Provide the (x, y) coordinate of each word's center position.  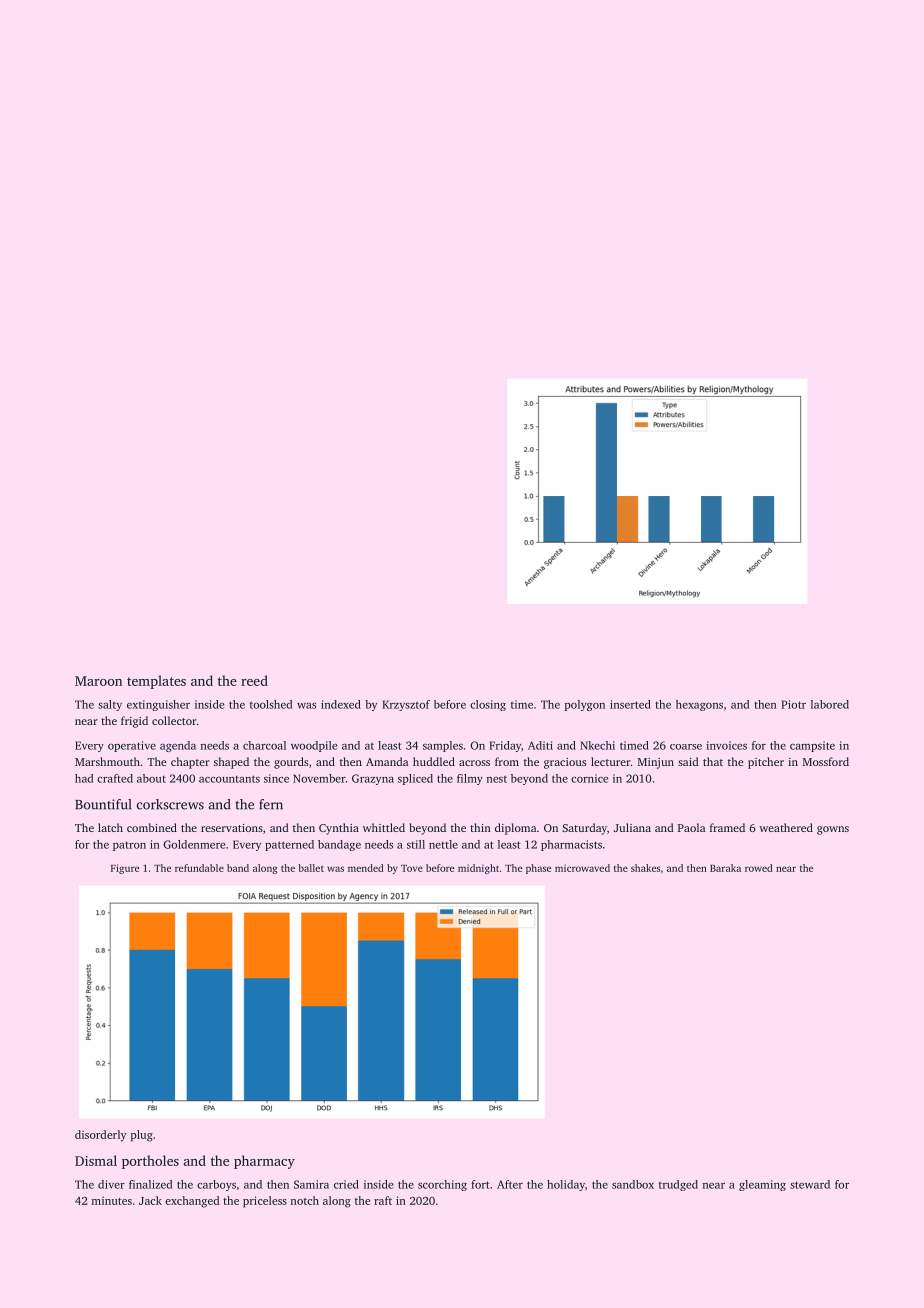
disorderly (101, 1136)
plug (142, 1136)
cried (346, 1184)
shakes (645, 868)
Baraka (725, 868)
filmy (470, 779)
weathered (786, 827)
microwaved (582, 868)
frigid (134, 722)
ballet (311, 868)
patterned (289, 845)
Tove (412, 868)
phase (538, 869)
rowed (758, 868)
